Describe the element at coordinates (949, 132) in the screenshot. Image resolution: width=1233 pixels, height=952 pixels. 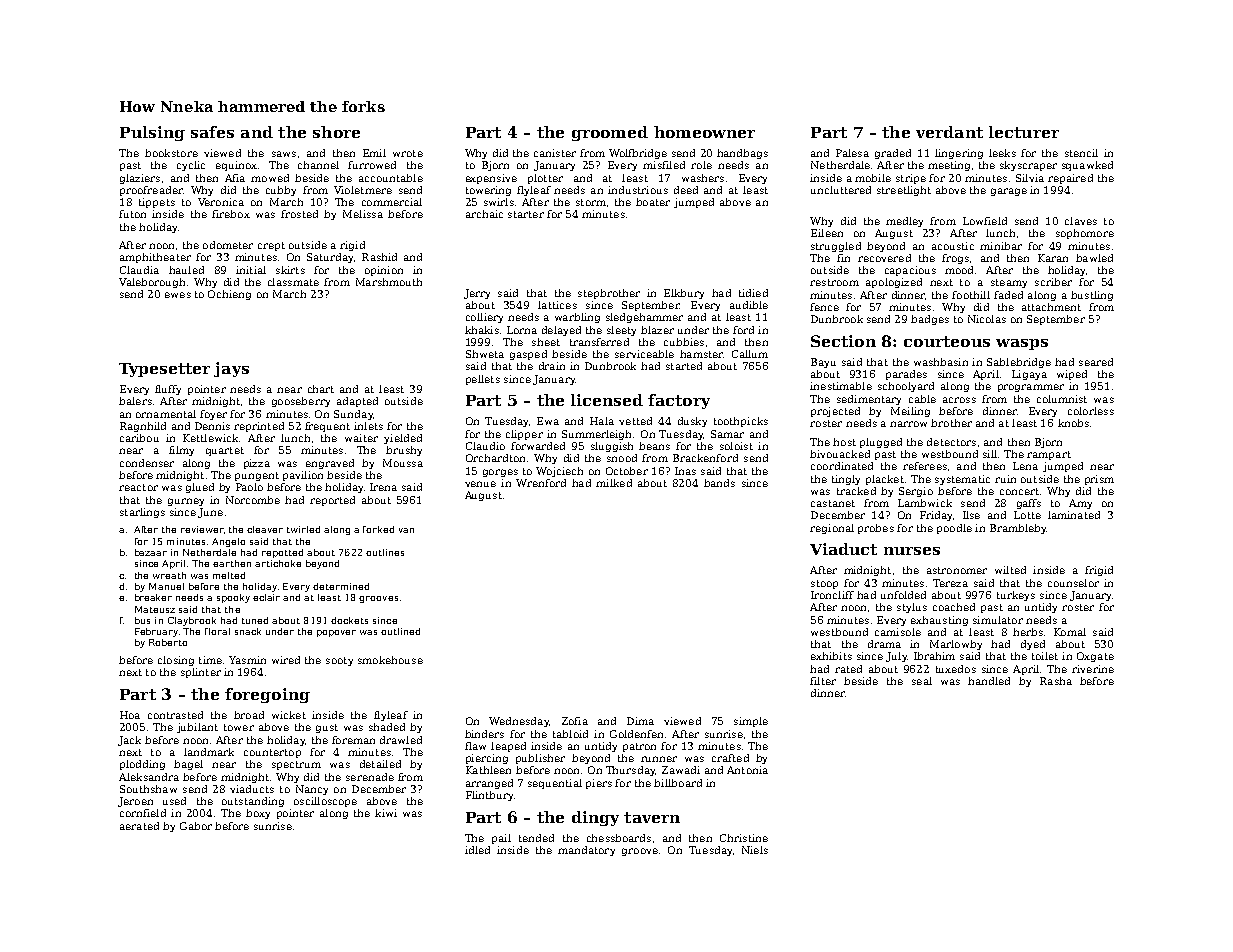
I see `verdant` at that location.
